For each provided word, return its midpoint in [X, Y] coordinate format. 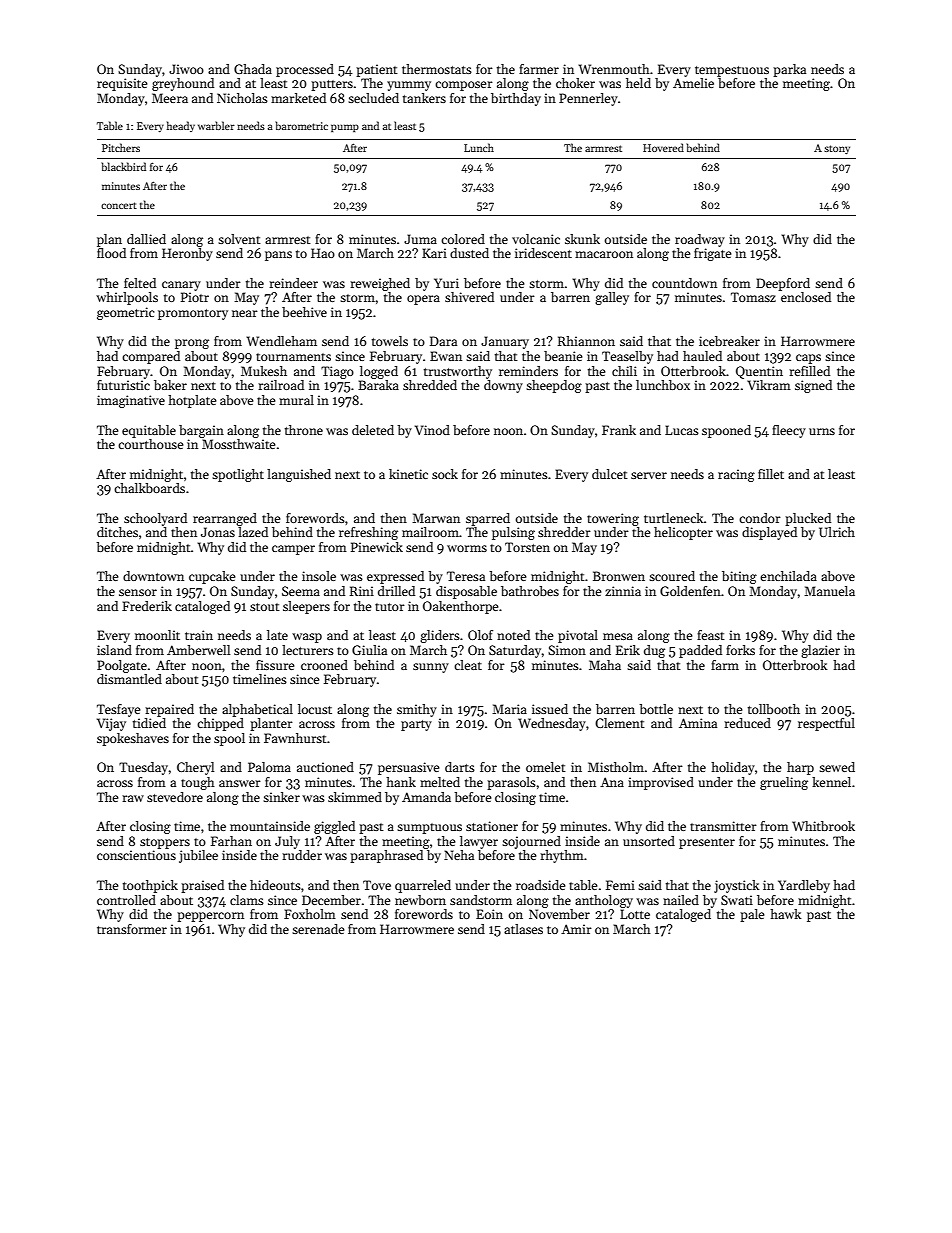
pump [345, 128]
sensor [138, 592]
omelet [546, 767]
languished [299, 475]
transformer [132, 929]
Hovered [663, 147]
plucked [808, 519]
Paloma [269, 767]
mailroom [430, 532]
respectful [826, 724]
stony [837, 149]
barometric [301, 125]
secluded [373, 98]
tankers [424, 98]
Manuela [829, 591]
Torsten [527, 547]
